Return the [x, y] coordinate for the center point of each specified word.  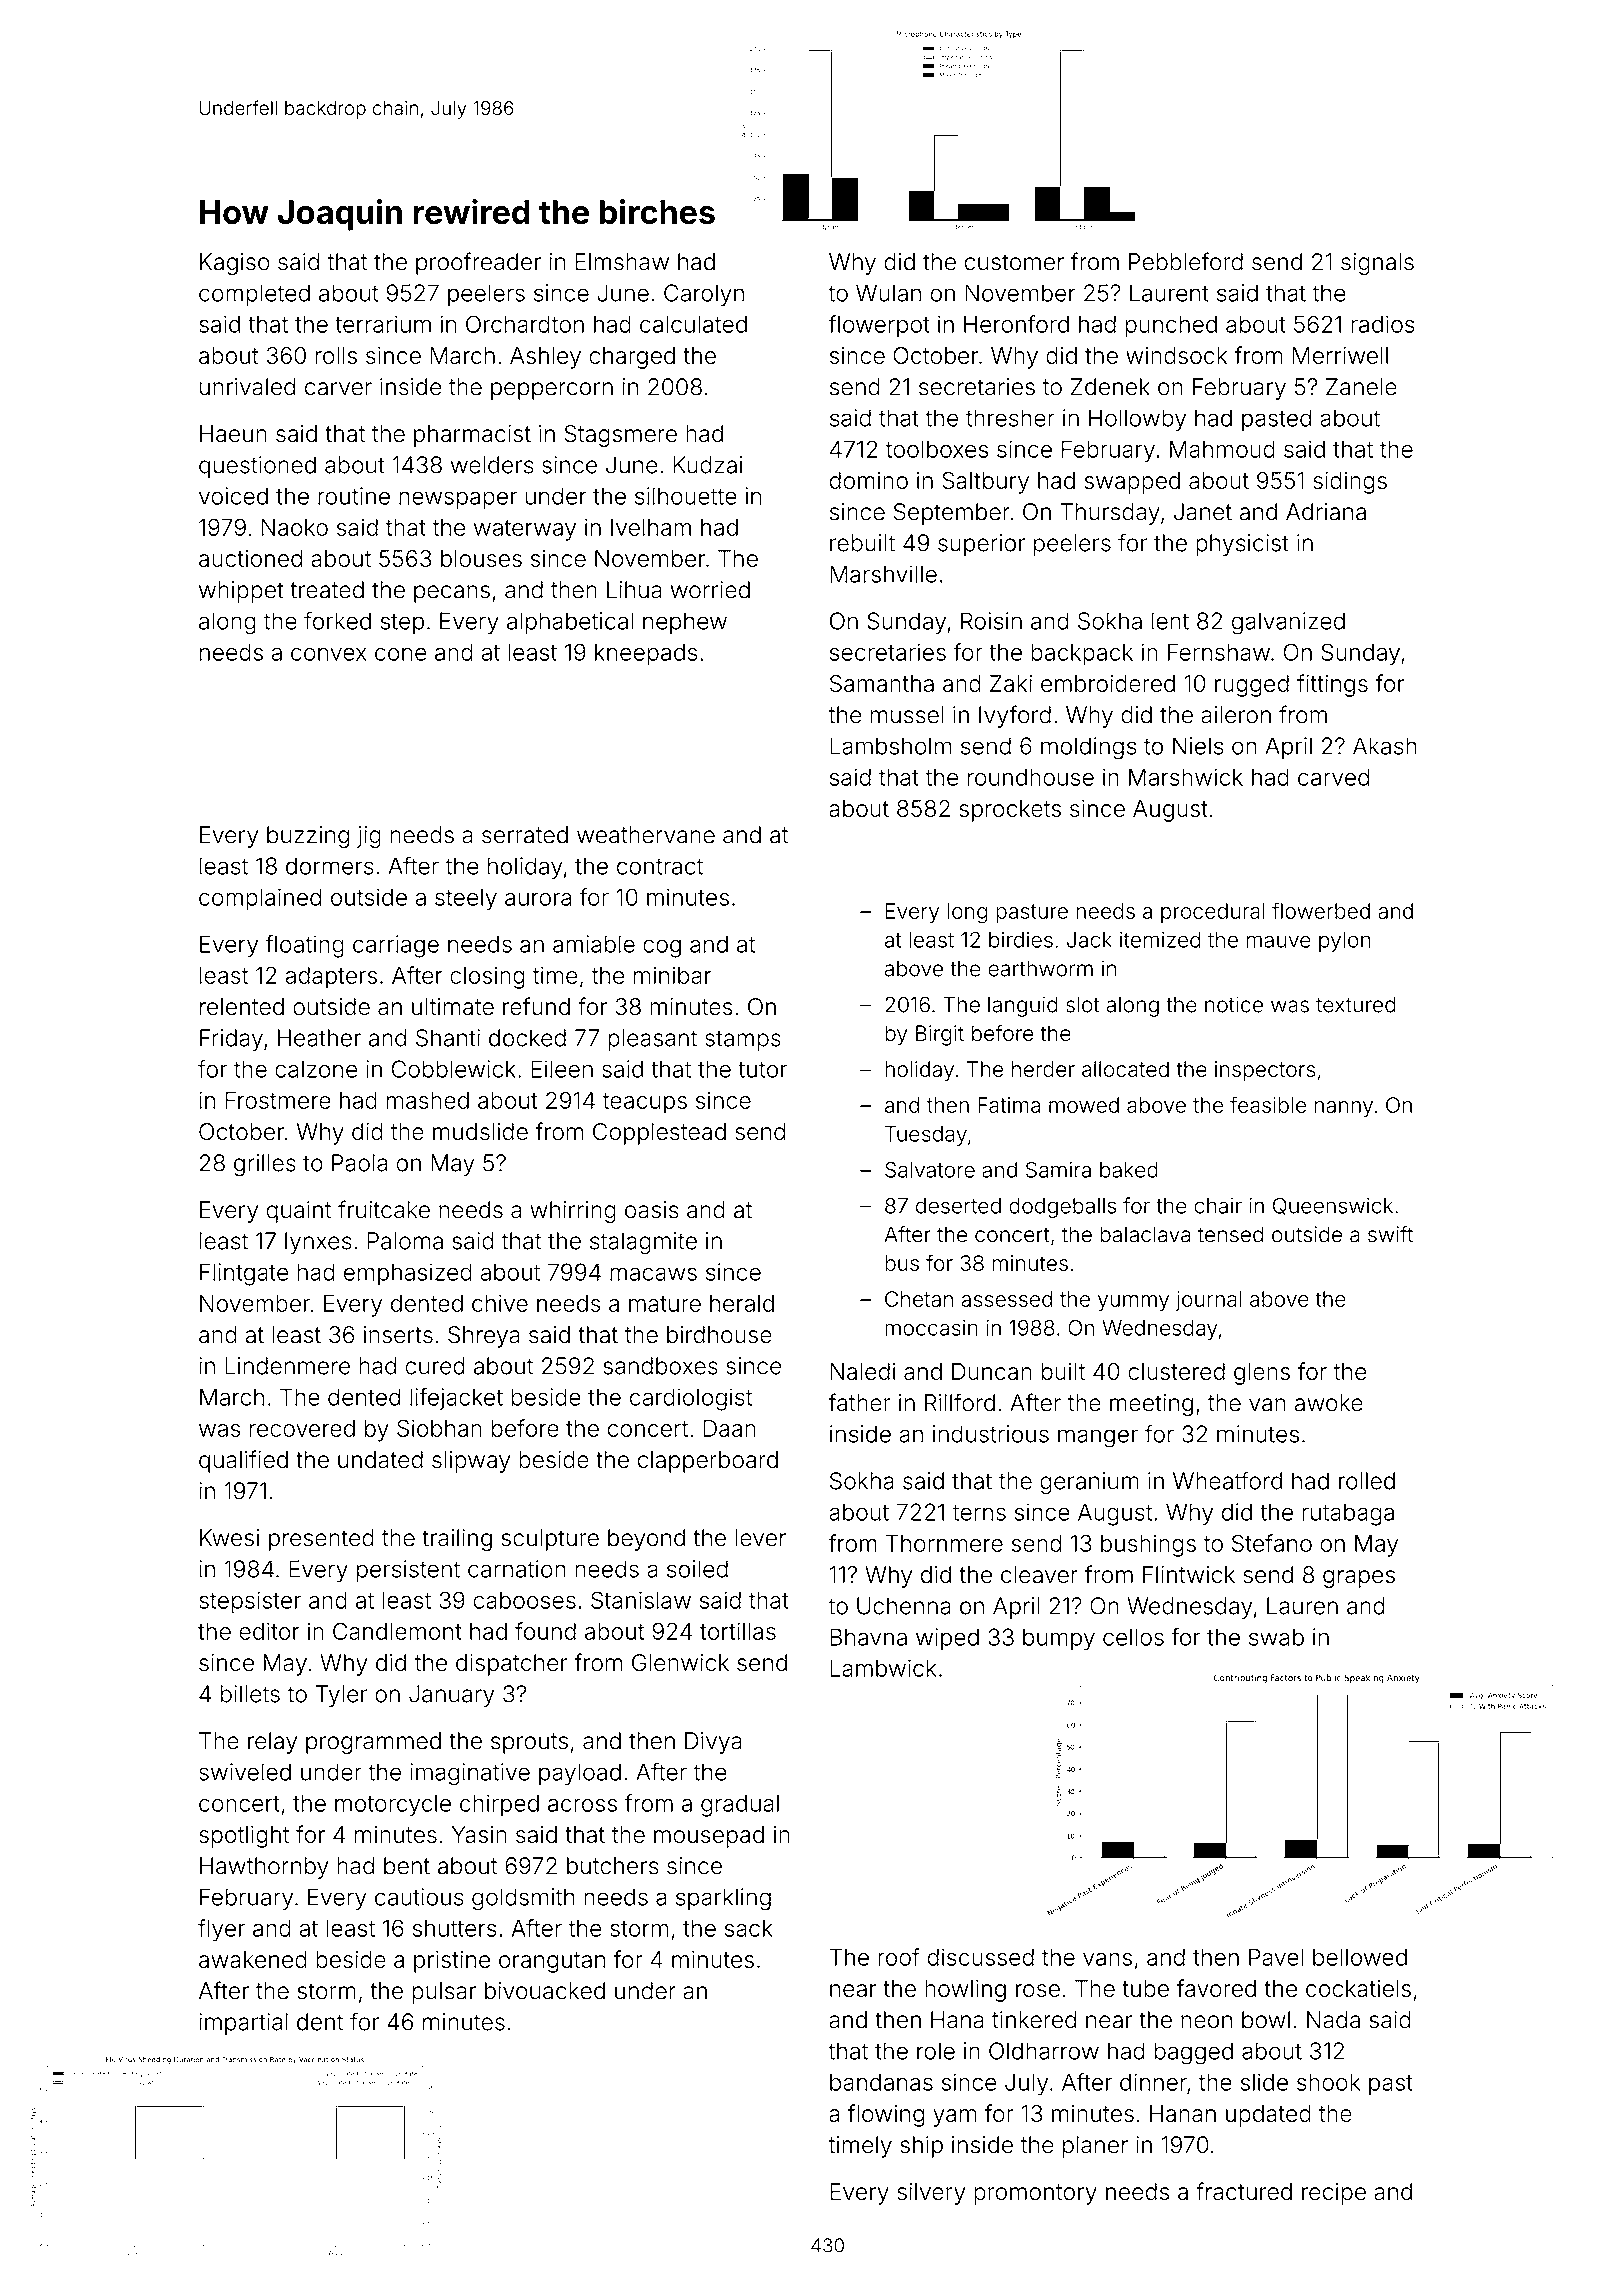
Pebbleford [1186, 261]
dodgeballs [1062, 1208]
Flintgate [244, 1274]
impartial [243, 2024]
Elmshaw [622, 262]
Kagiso [235, 264]
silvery [931, 2194]
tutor [762, 1070]
